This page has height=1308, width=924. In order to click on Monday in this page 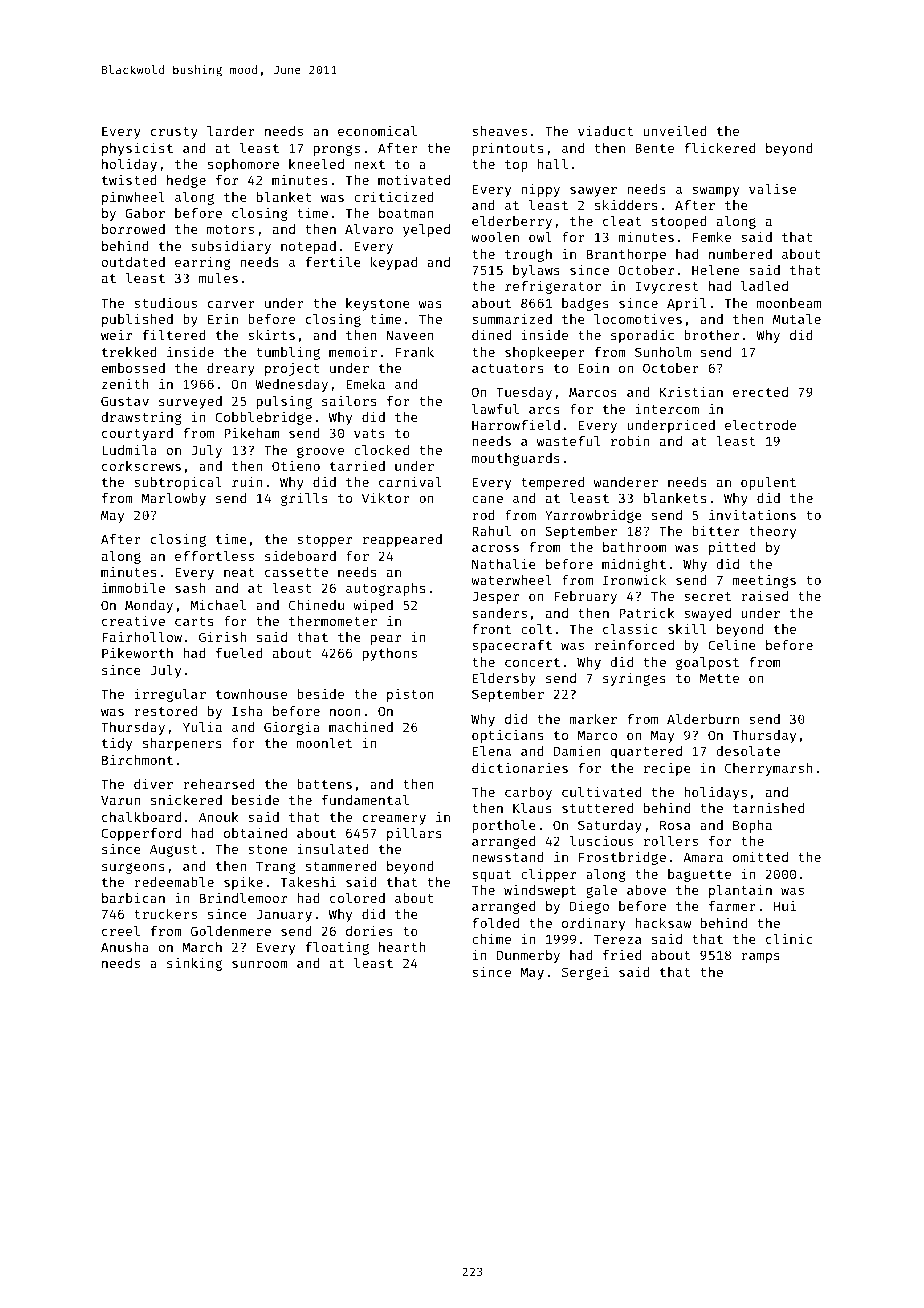, I will do `click(149, 606)`.
